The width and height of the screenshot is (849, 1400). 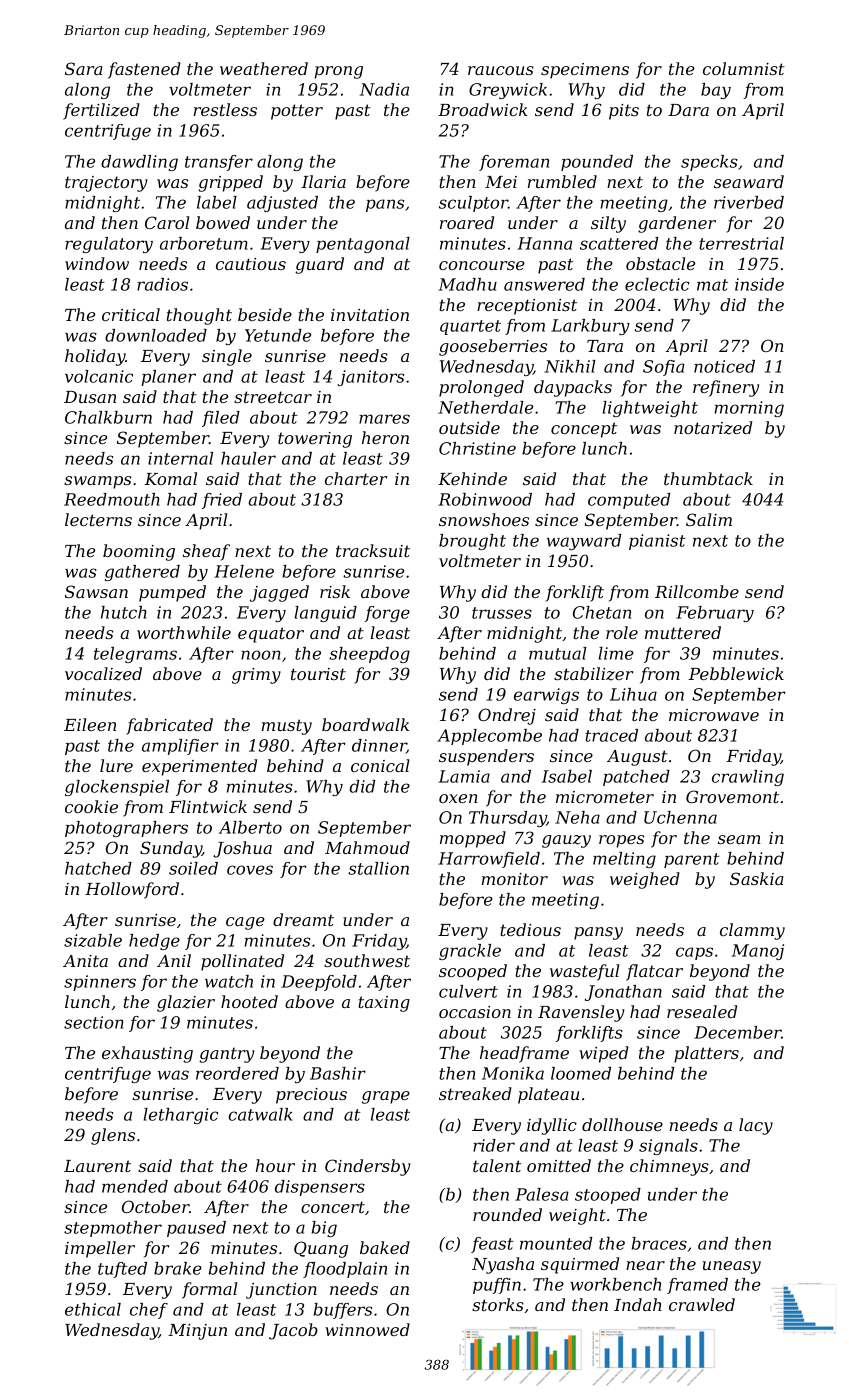 I want to click on specimens, so click(x=585, y=71).
